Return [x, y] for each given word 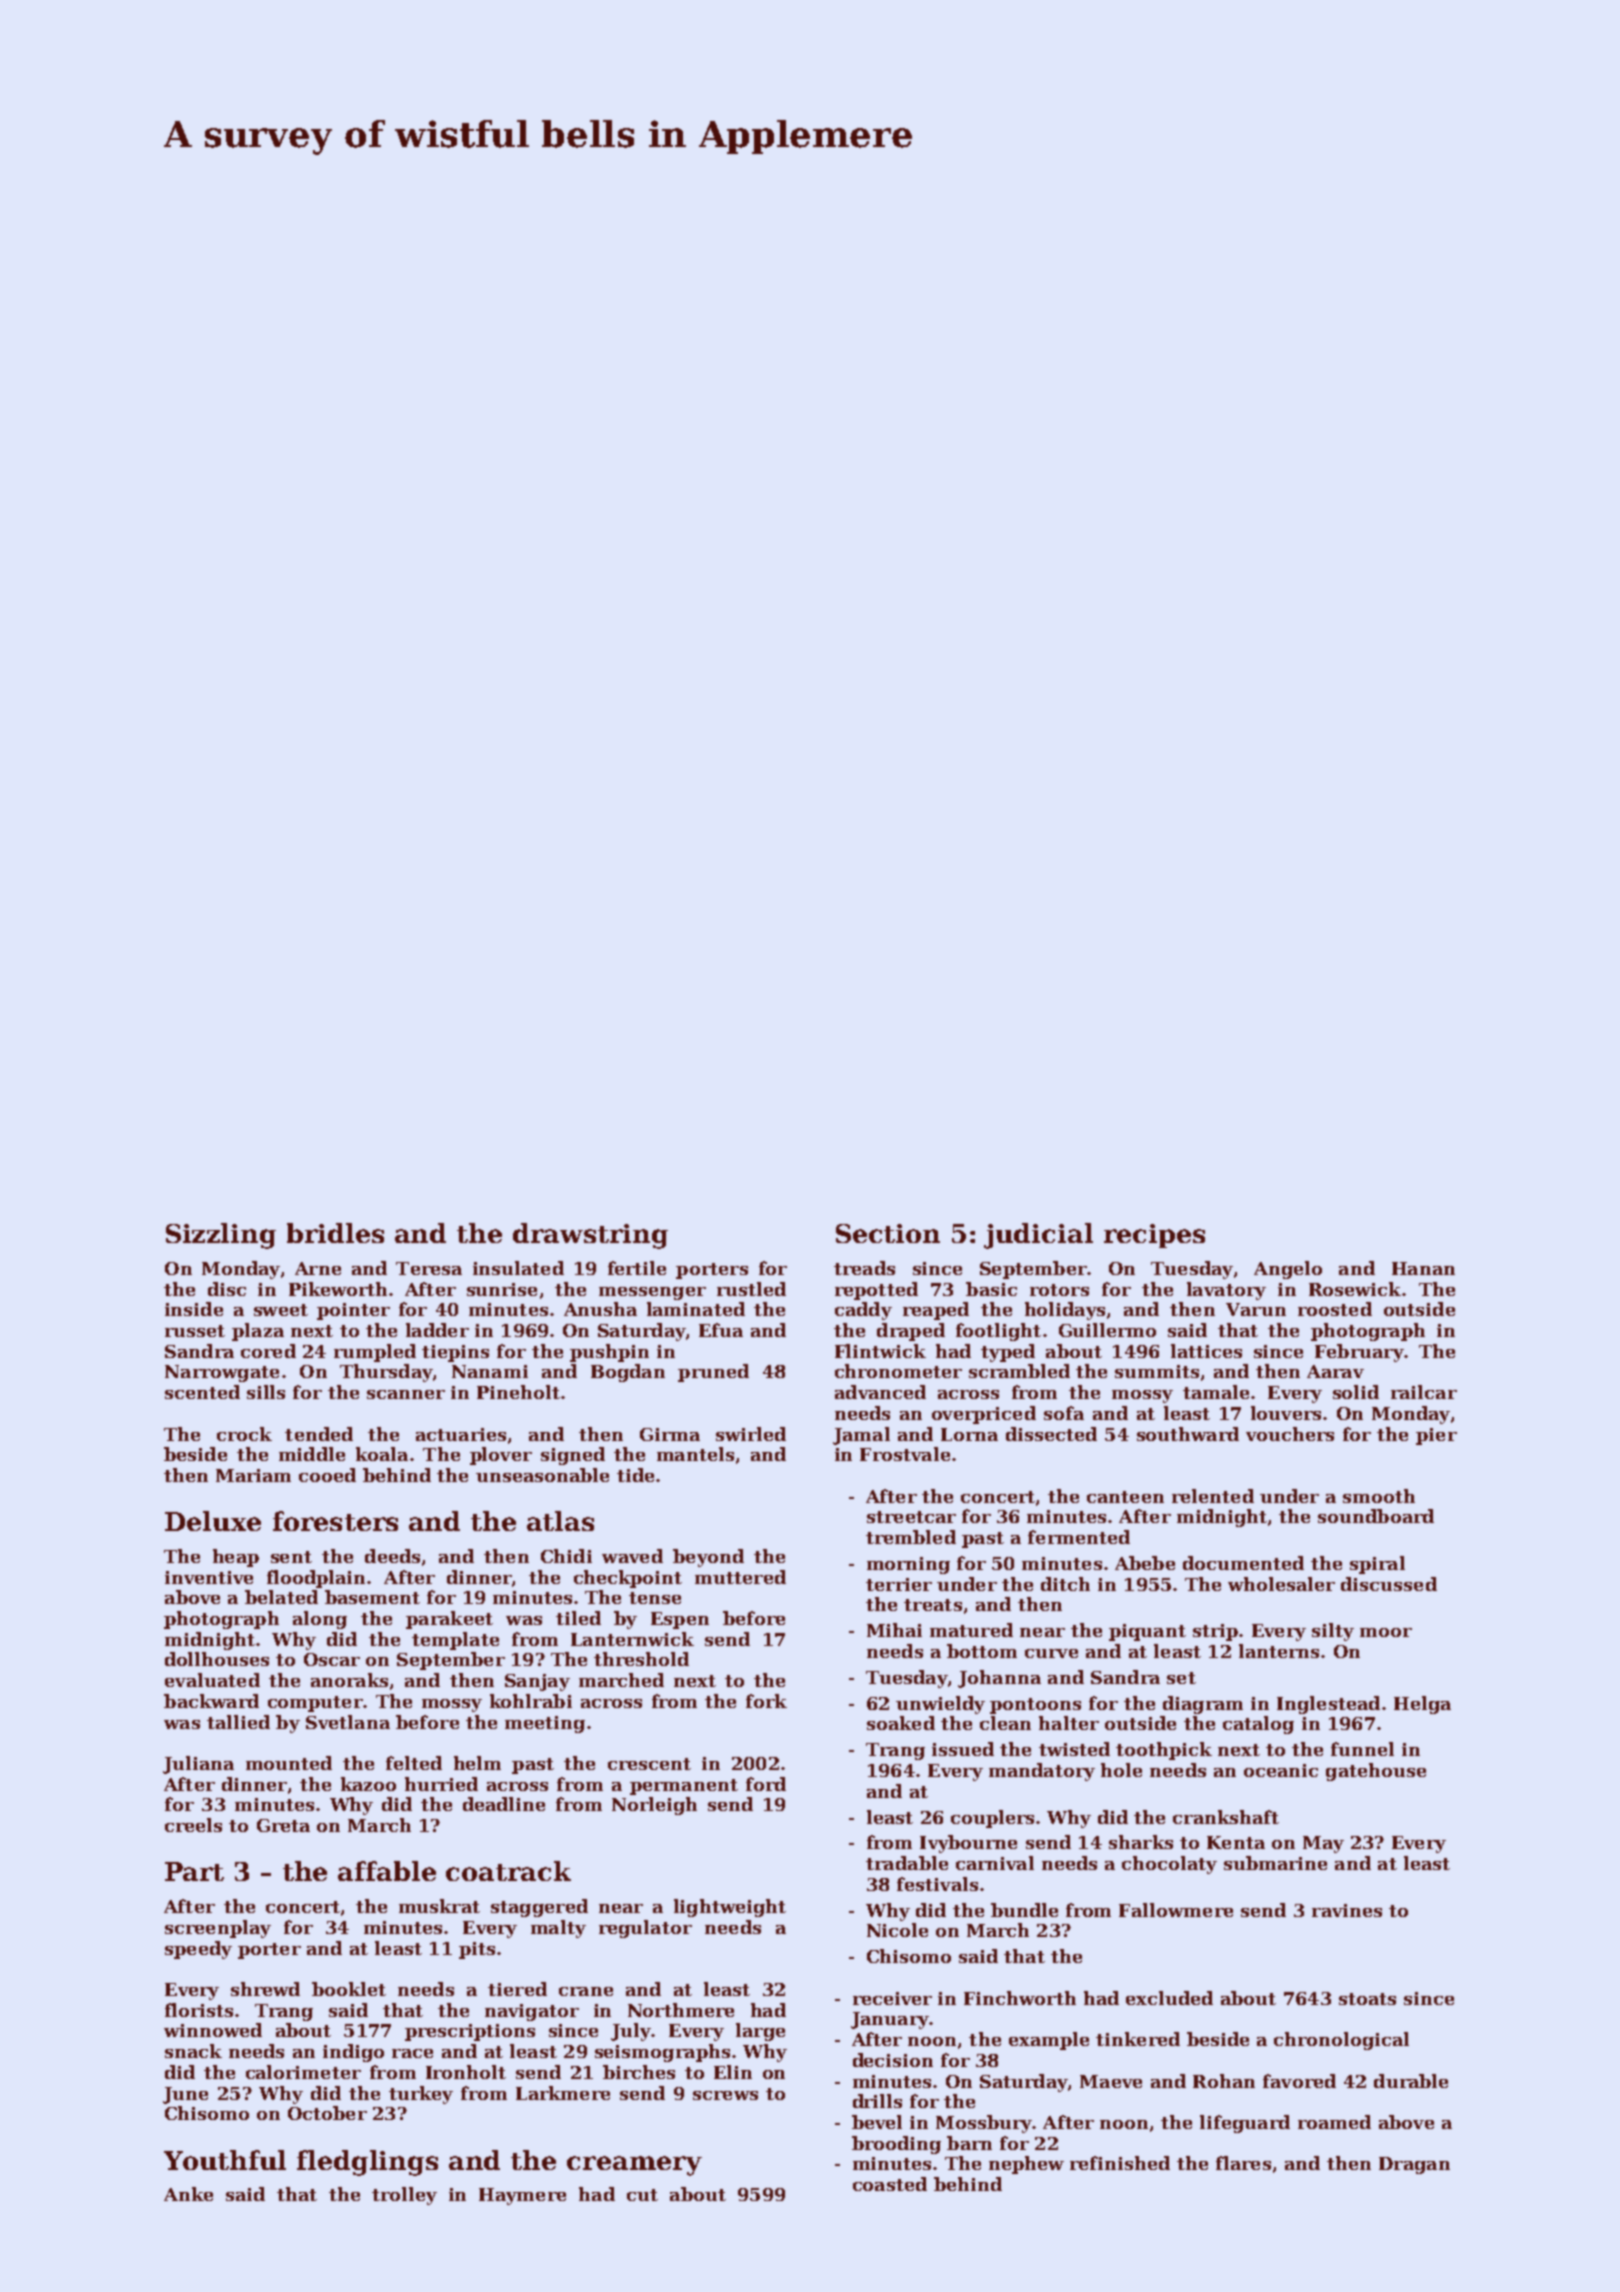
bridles [335, 1233]
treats [933, 1605]
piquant [1147, 1632]
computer [315, 1704]
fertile [637, 1268]
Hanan [1423, 1268]
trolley [404, 2196]
